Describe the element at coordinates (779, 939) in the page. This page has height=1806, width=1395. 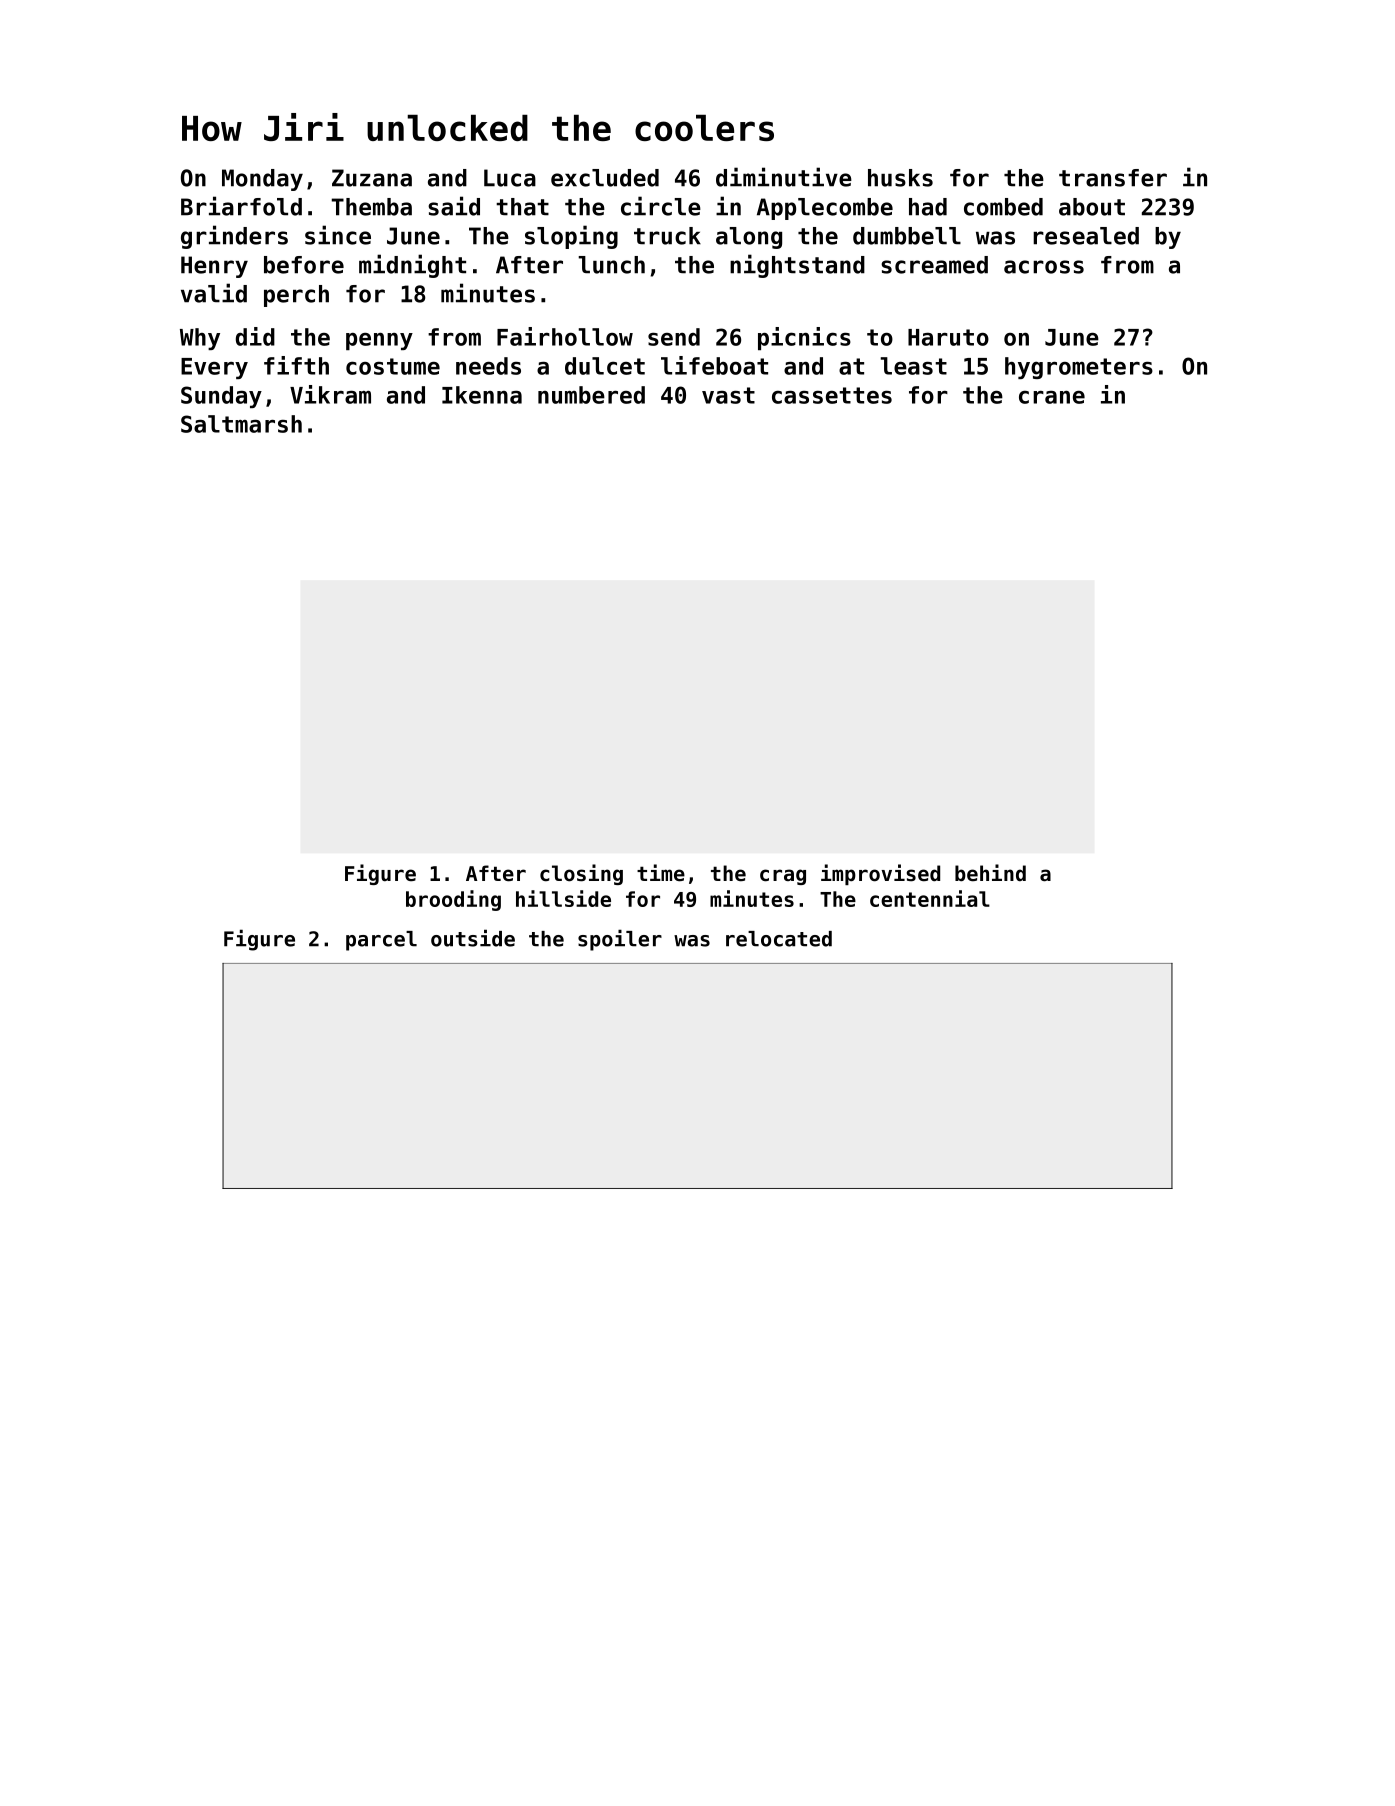
I see `relocated` at that location.
